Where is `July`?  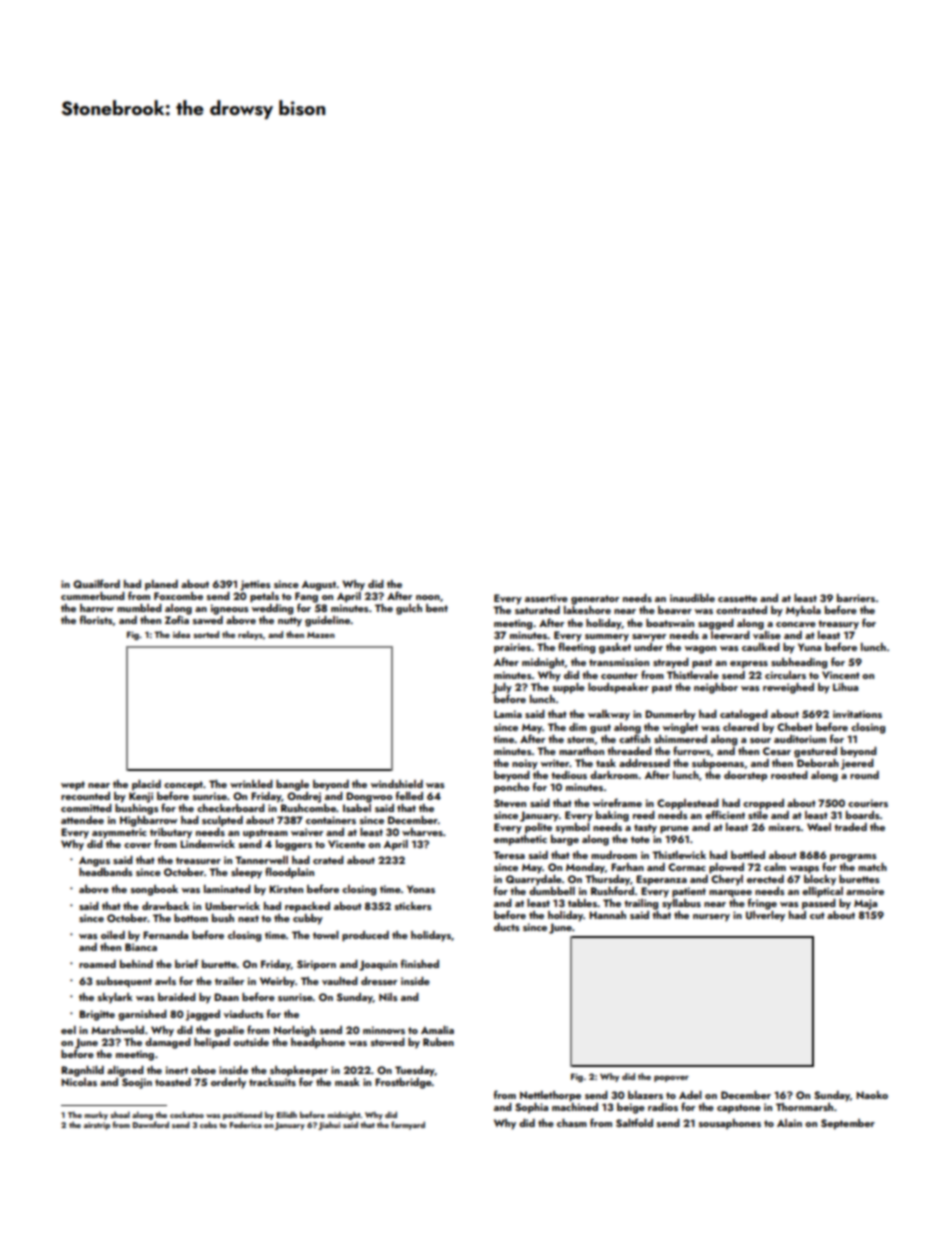 July is located at coordinates (502, 688).
